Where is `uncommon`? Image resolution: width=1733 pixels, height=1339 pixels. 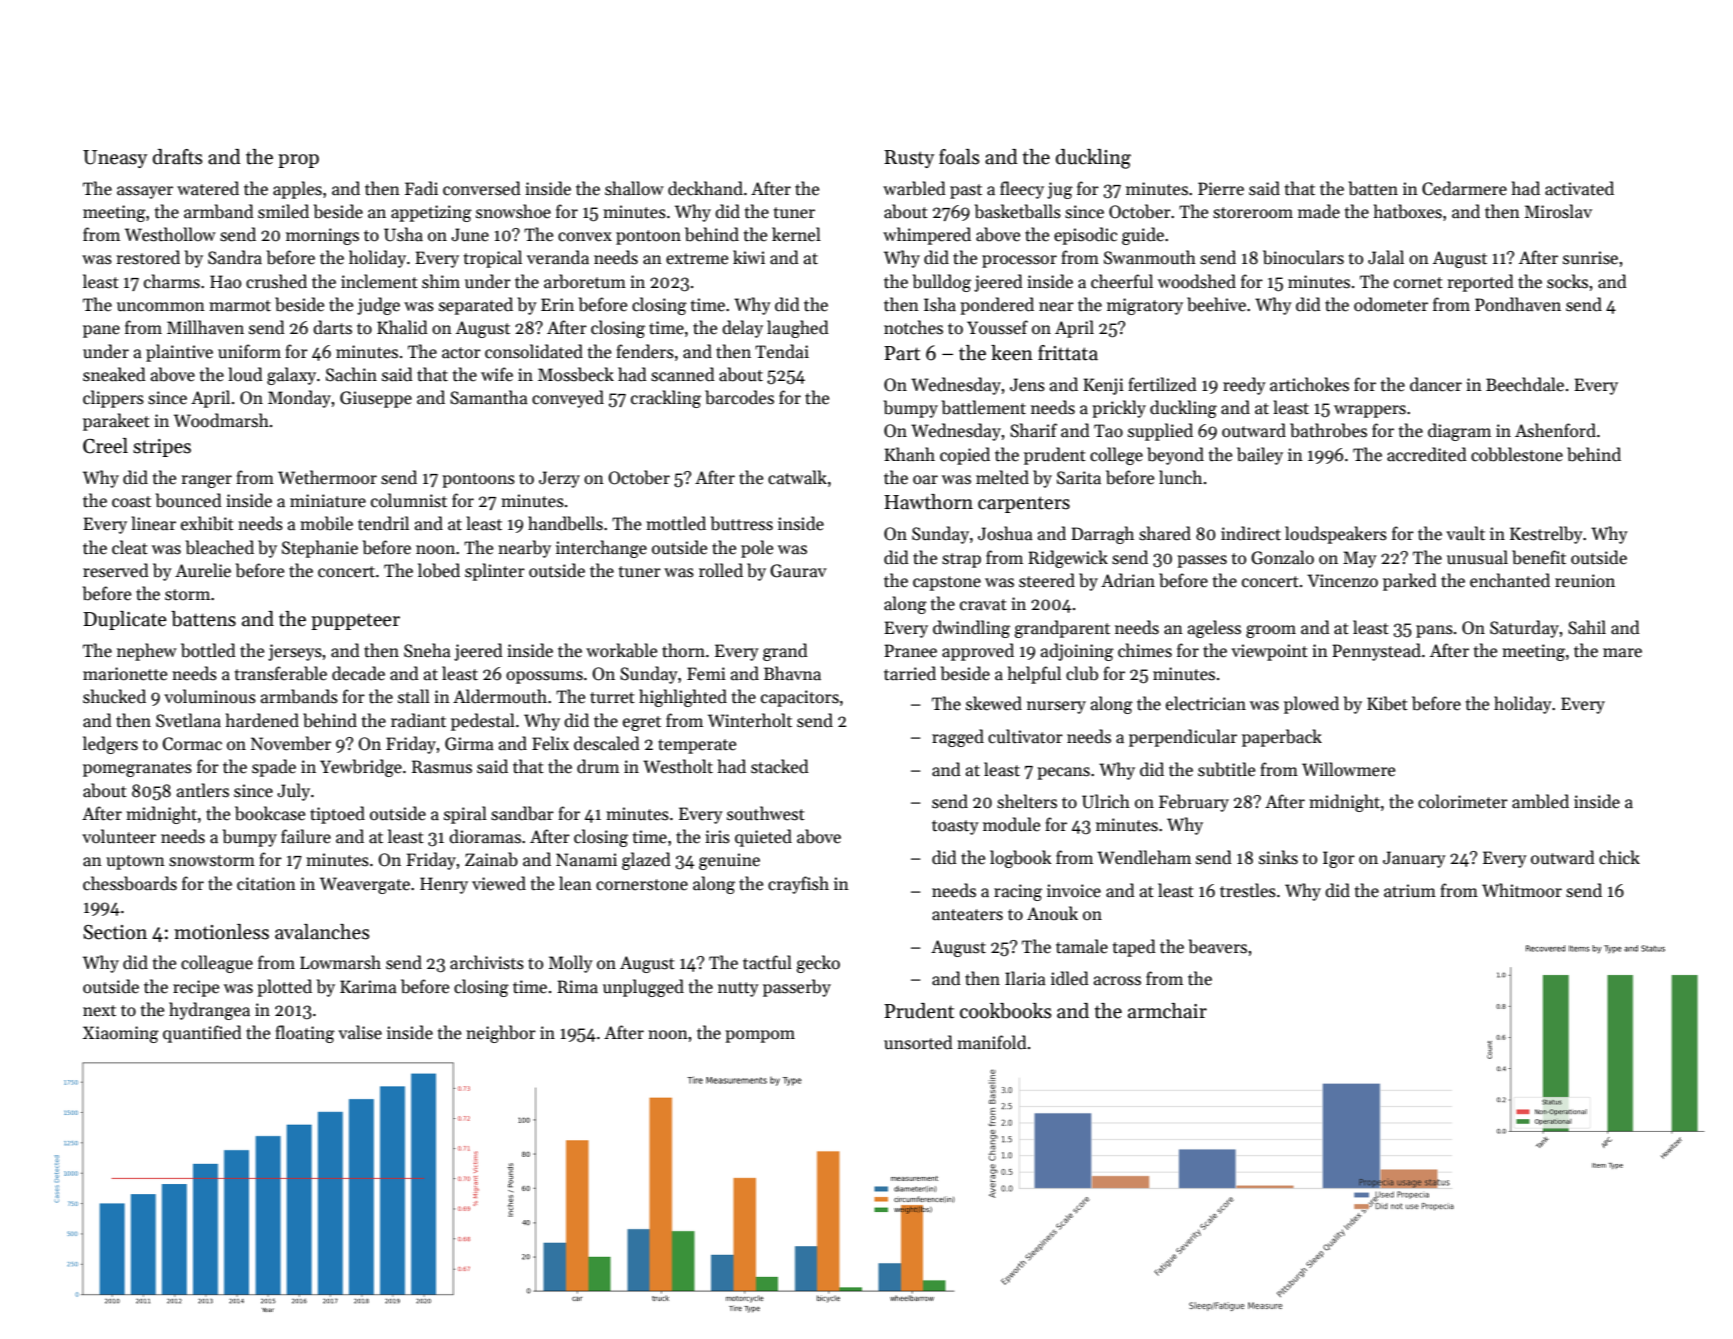 uncommon is located at coordinates (161, 307).
